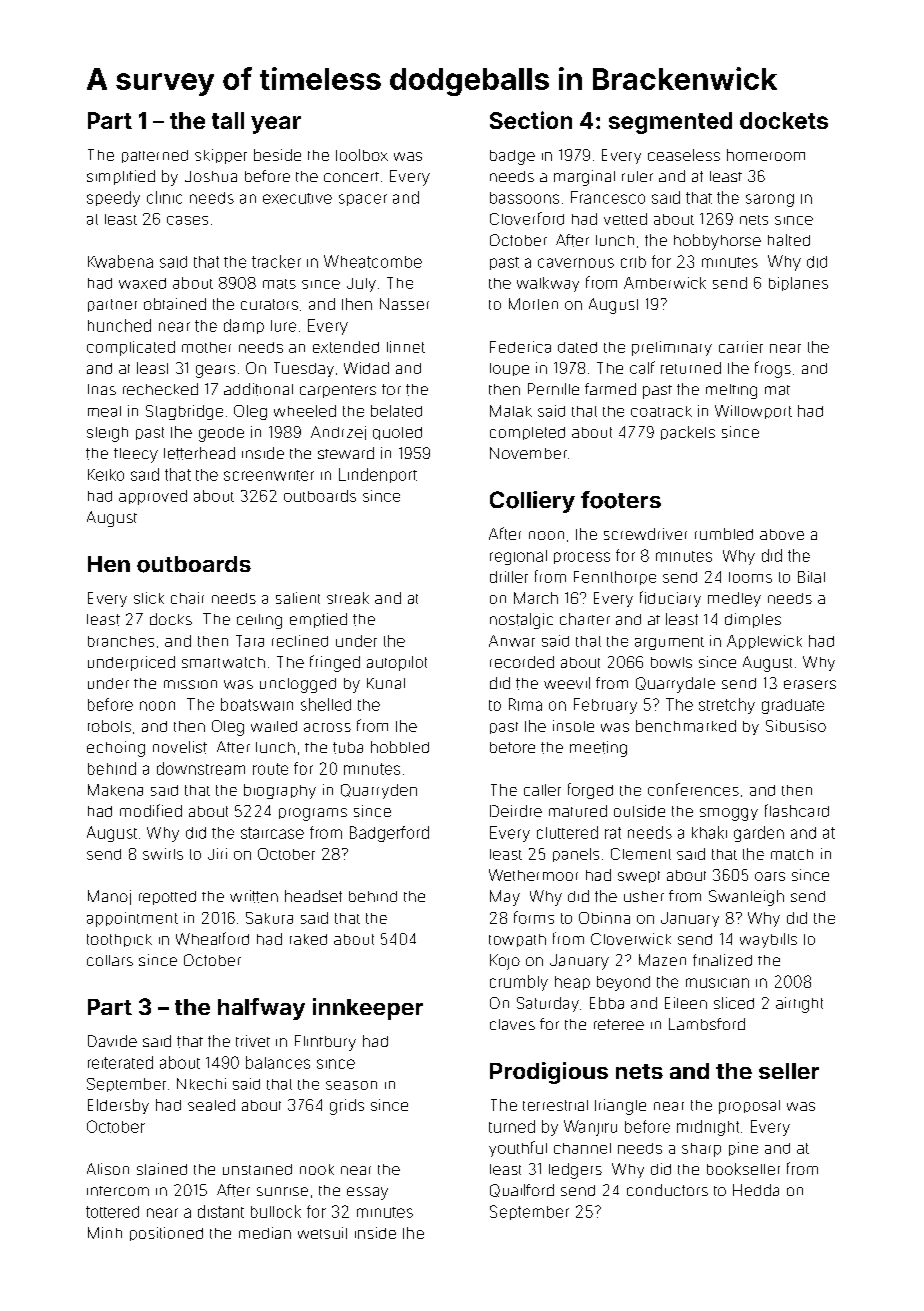  I want to click on reiterated, so click(120, 1062).
